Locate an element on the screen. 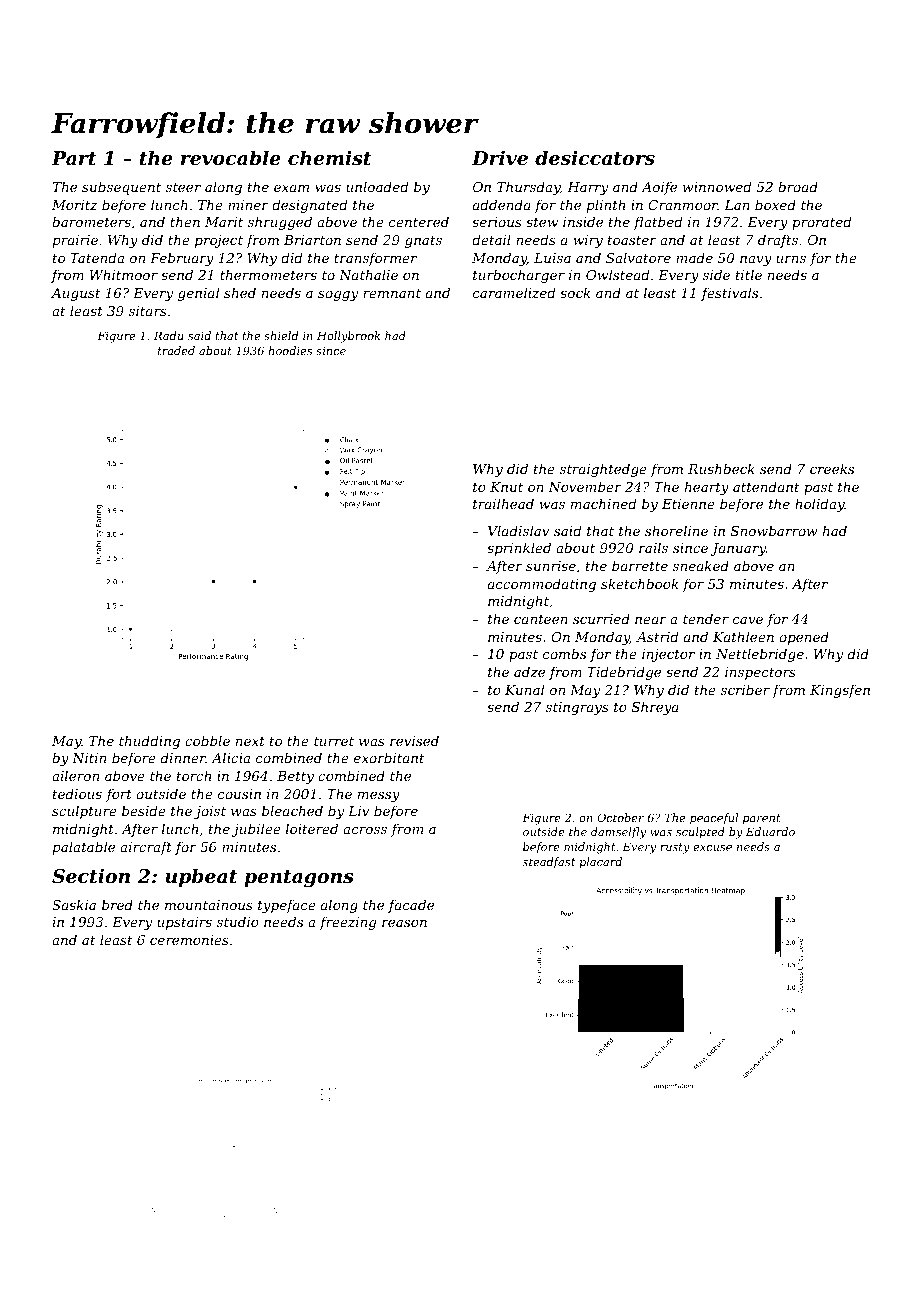  opened is located at coordinates (804, 638).
